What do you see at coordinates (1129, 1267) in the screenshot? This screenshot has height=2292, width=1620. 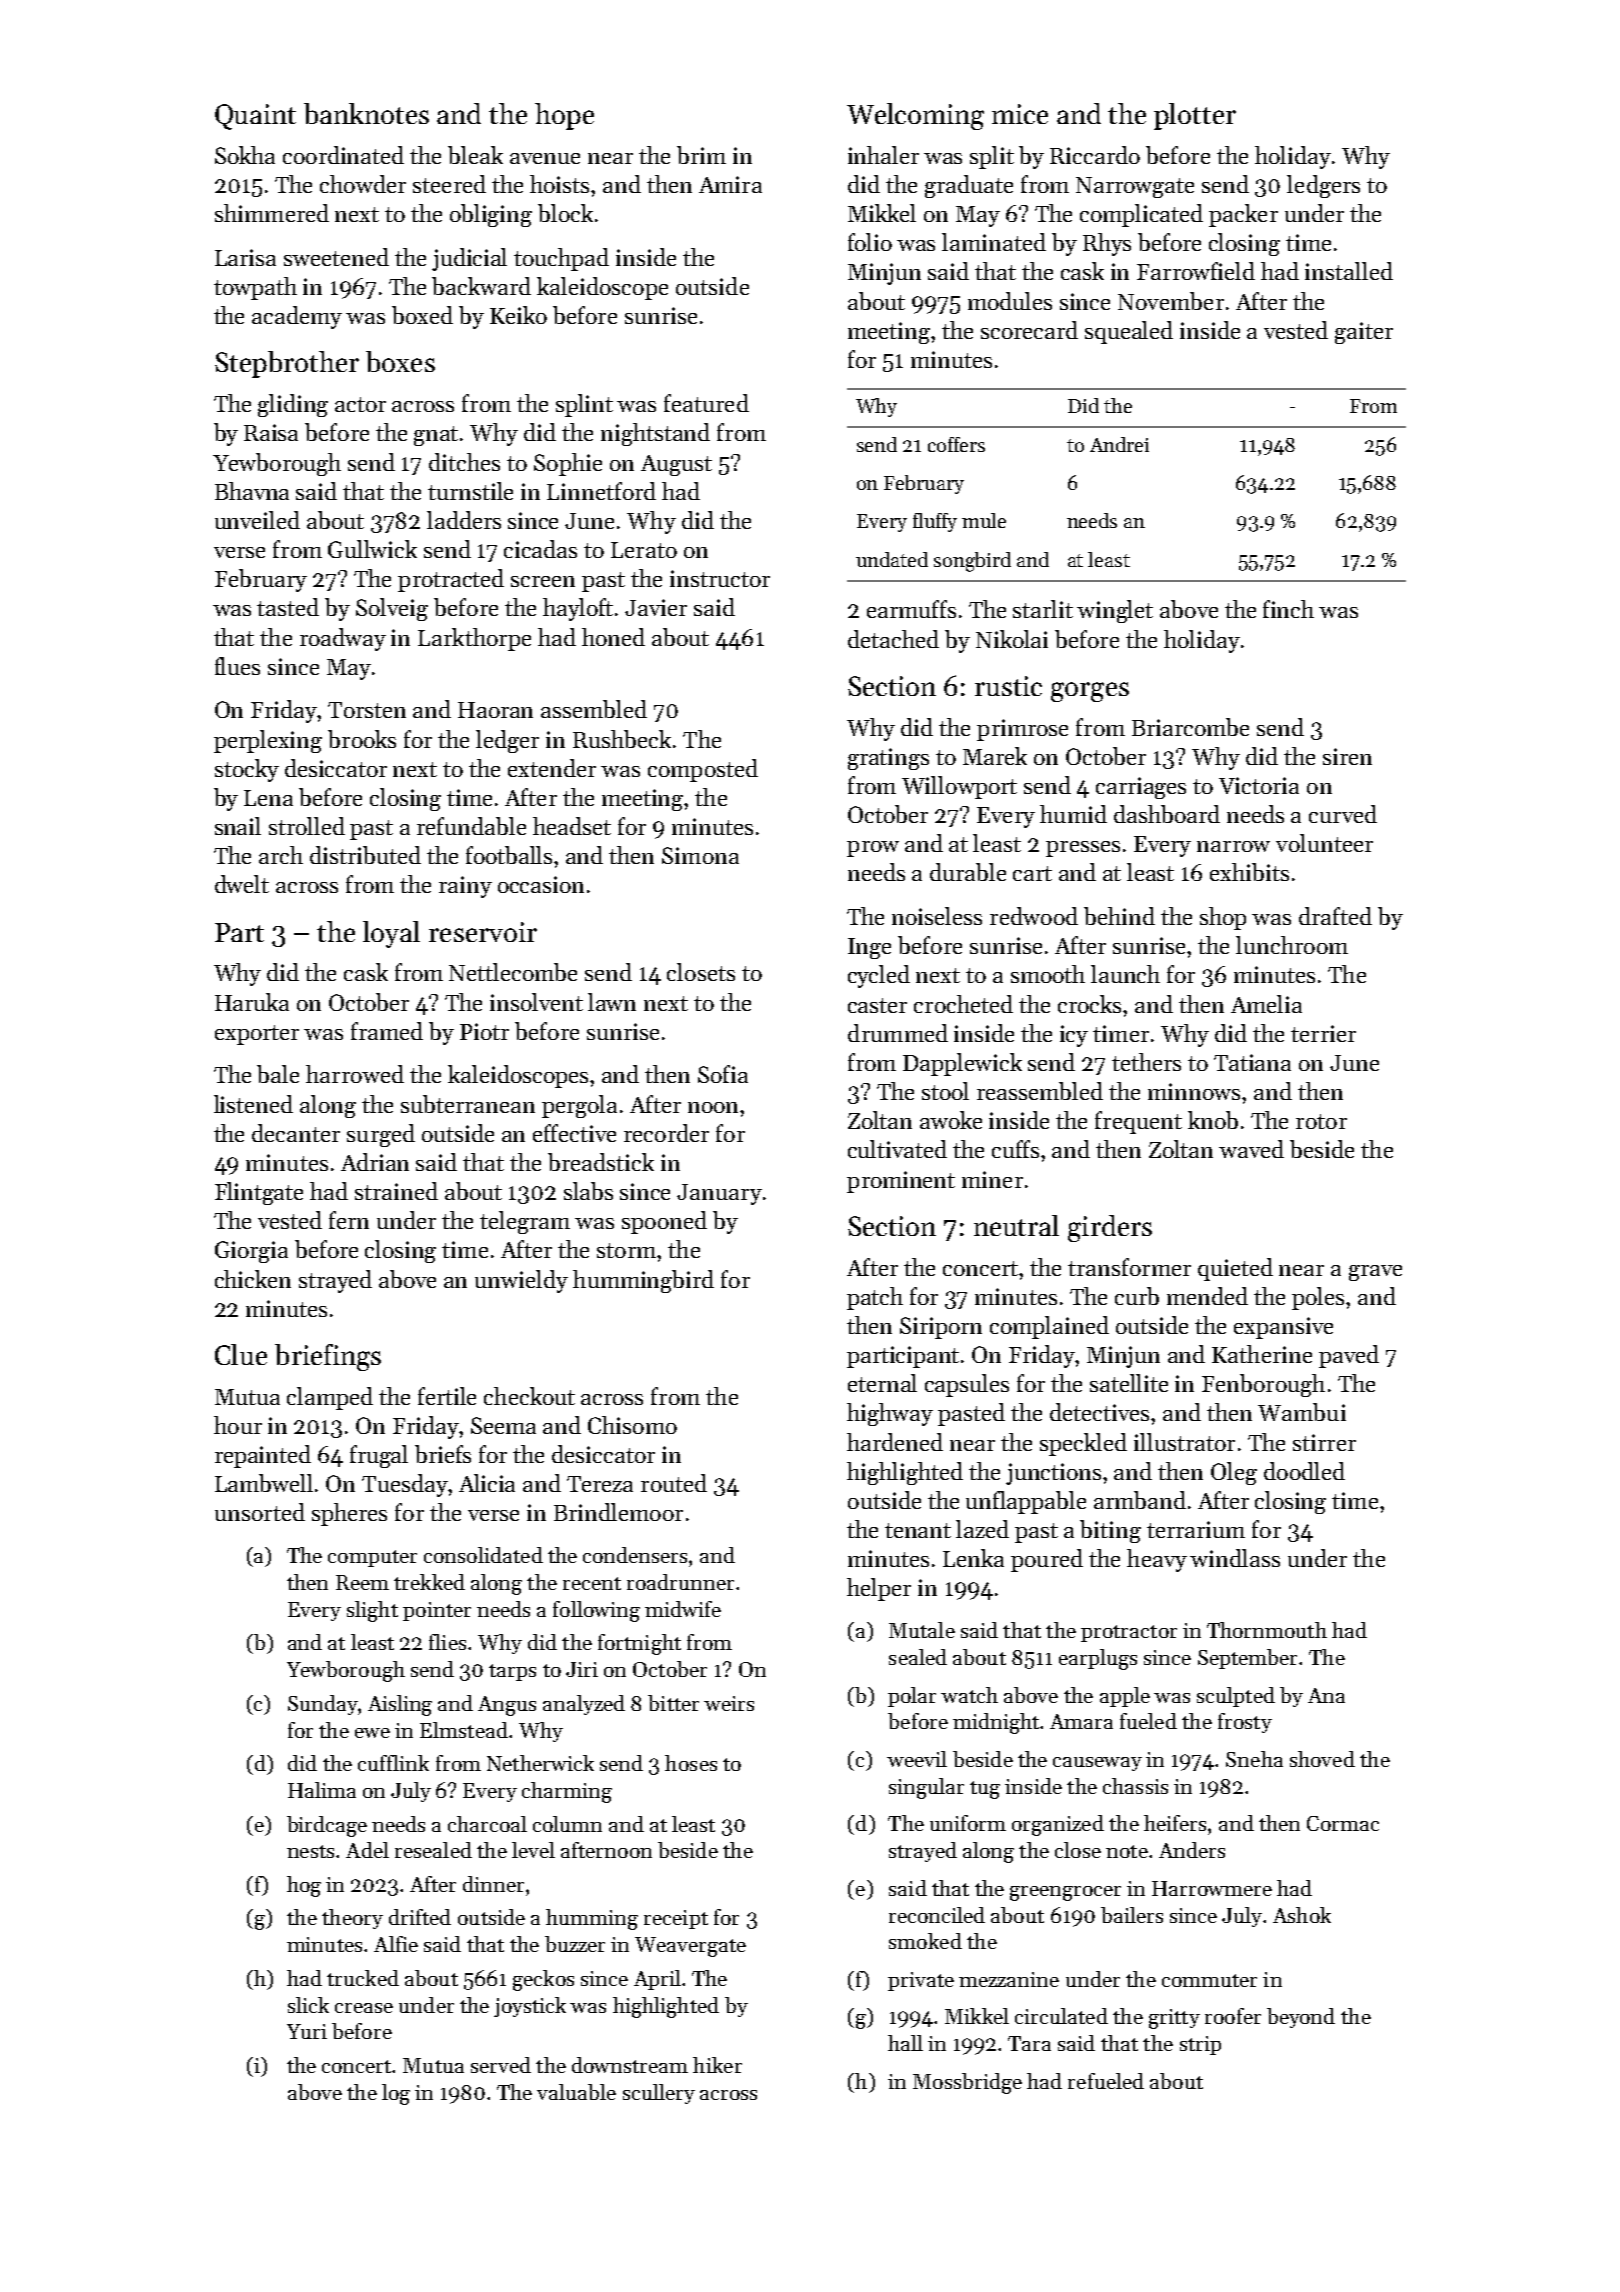 I see `transformer` at bounding box center [1129, 1267].
